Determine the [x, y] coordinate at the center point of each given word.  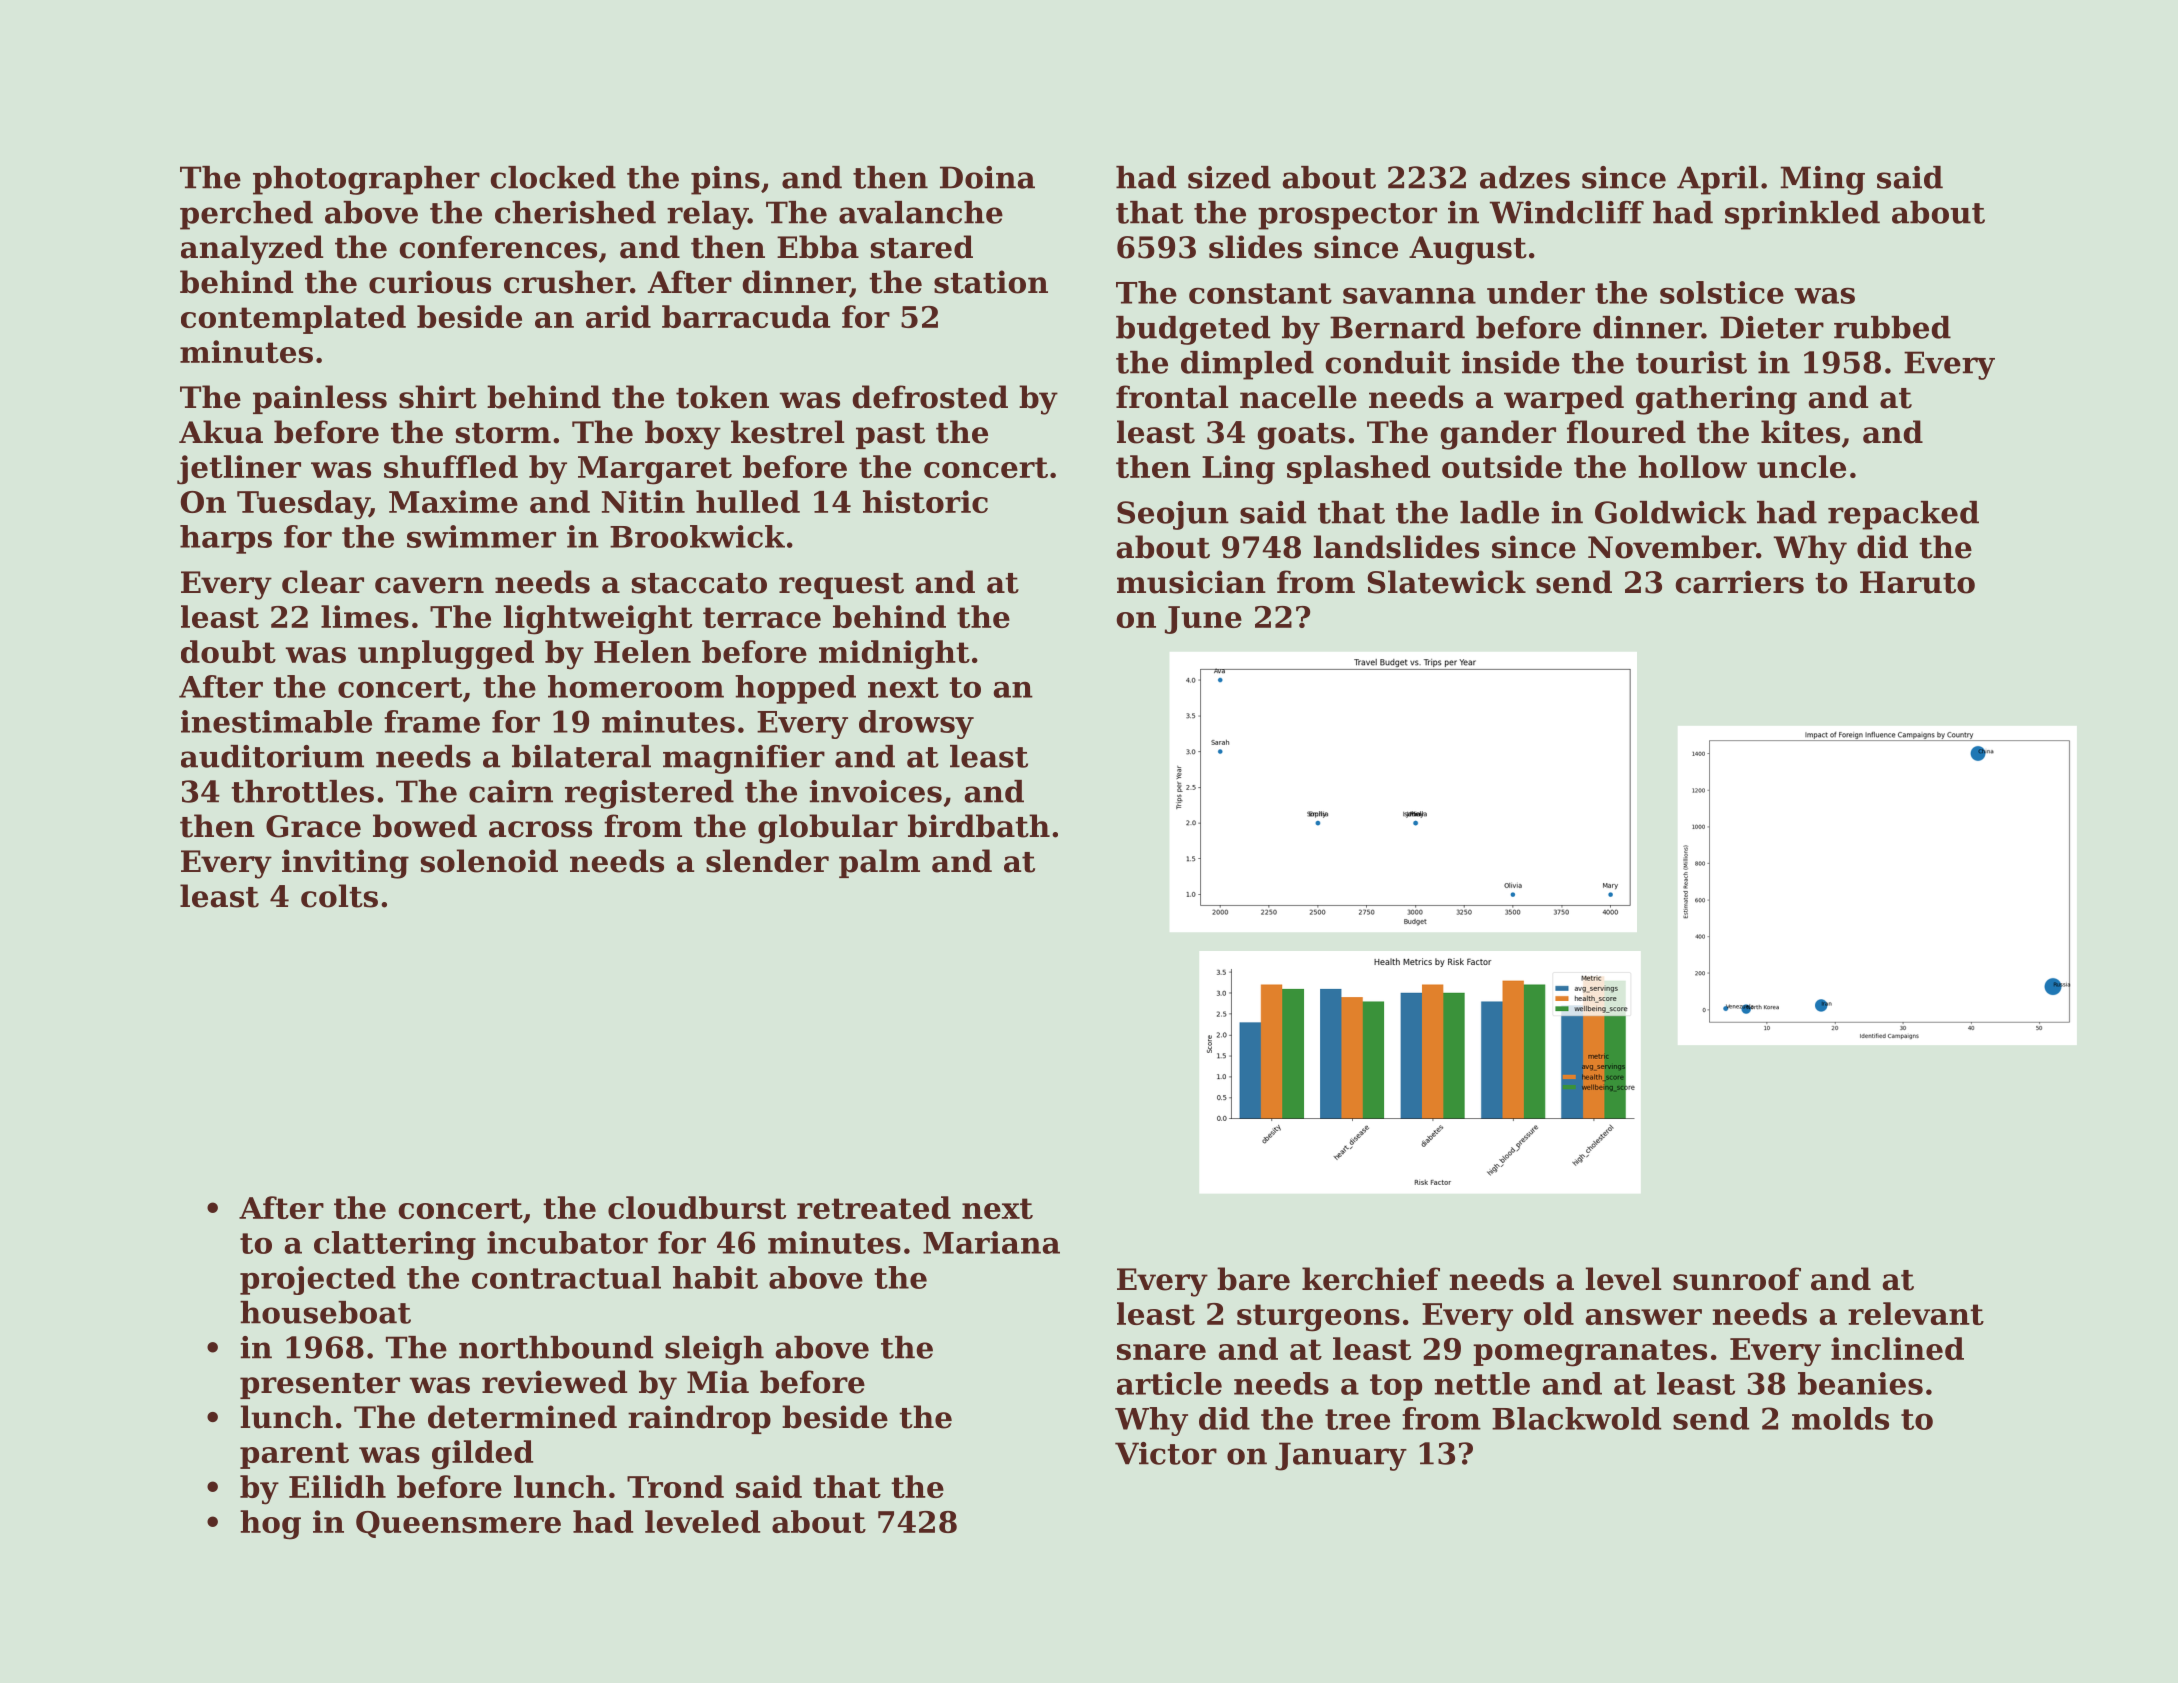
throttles [302, 791]
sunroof [1737, 1279]
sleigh [714, 1350]
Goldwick [1670, 512]
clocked [553, 177]
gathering [1716, 400]
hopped [795, 689]
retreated [874, 1207]
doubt [228, 651]
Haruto [1917, 582]
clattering [395, 1245]
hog [270, 1525]
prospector [1347, 216]
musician [1191, 582]
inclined [1897, 1348]
